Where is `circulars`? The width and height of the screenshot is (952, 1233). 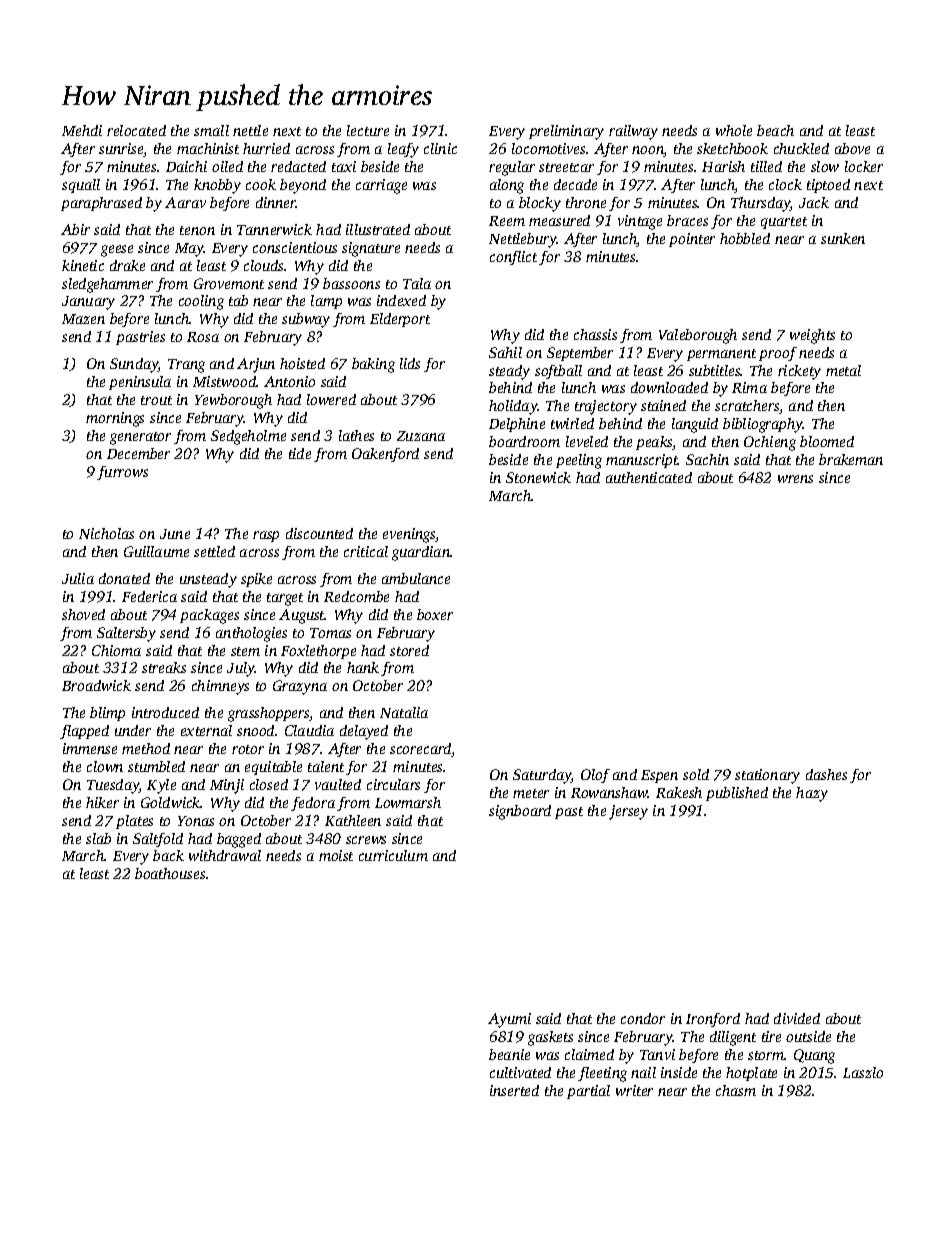 circulars is located at coordinates (393, 784).
